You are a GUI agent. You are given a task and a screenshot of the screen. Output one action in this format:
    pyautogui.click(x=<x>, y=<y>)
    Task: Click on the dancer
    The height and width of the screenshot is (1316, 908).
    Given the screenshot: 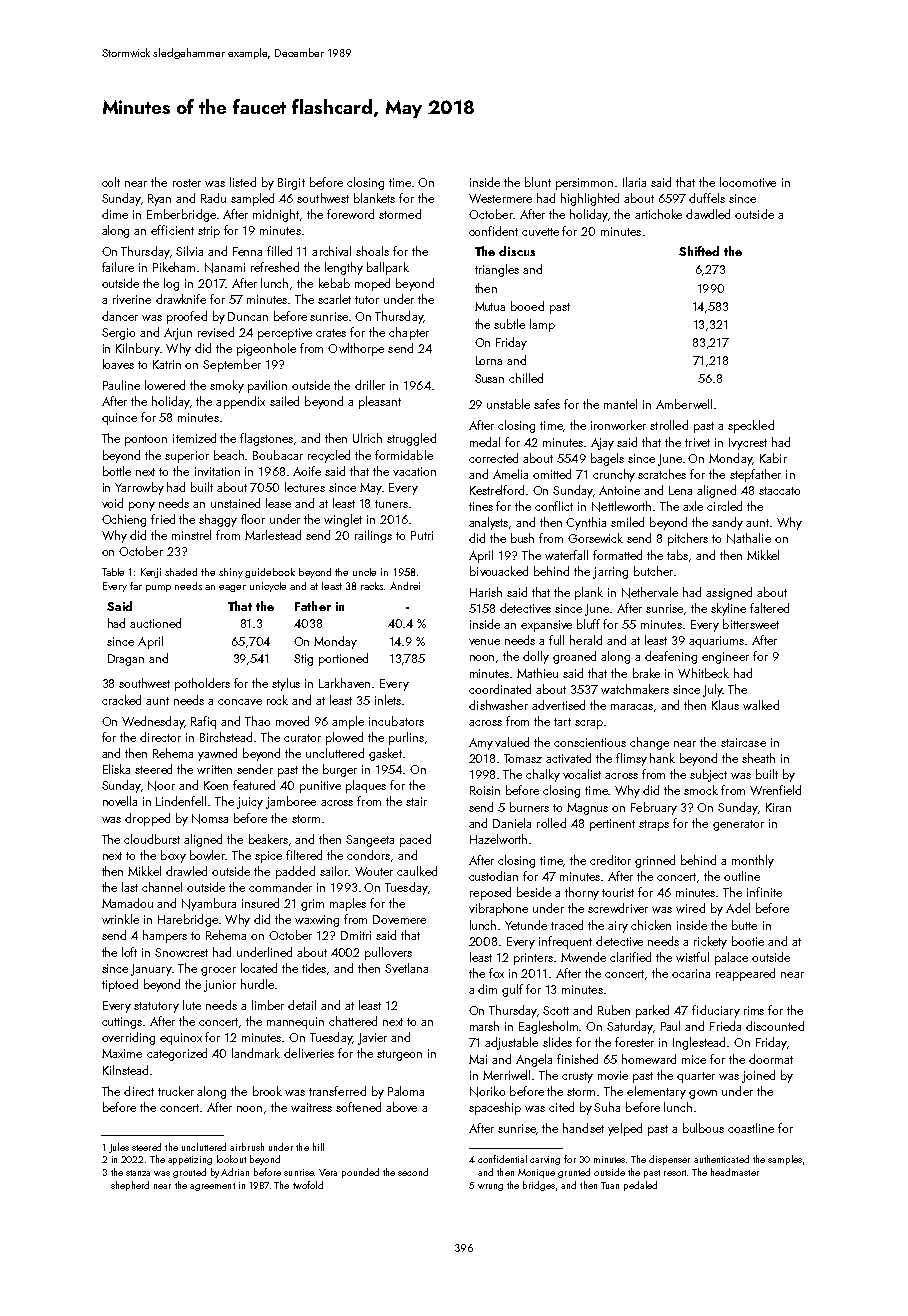 What is the action you would take?
    pyautogui.click(x=120, y=316)
